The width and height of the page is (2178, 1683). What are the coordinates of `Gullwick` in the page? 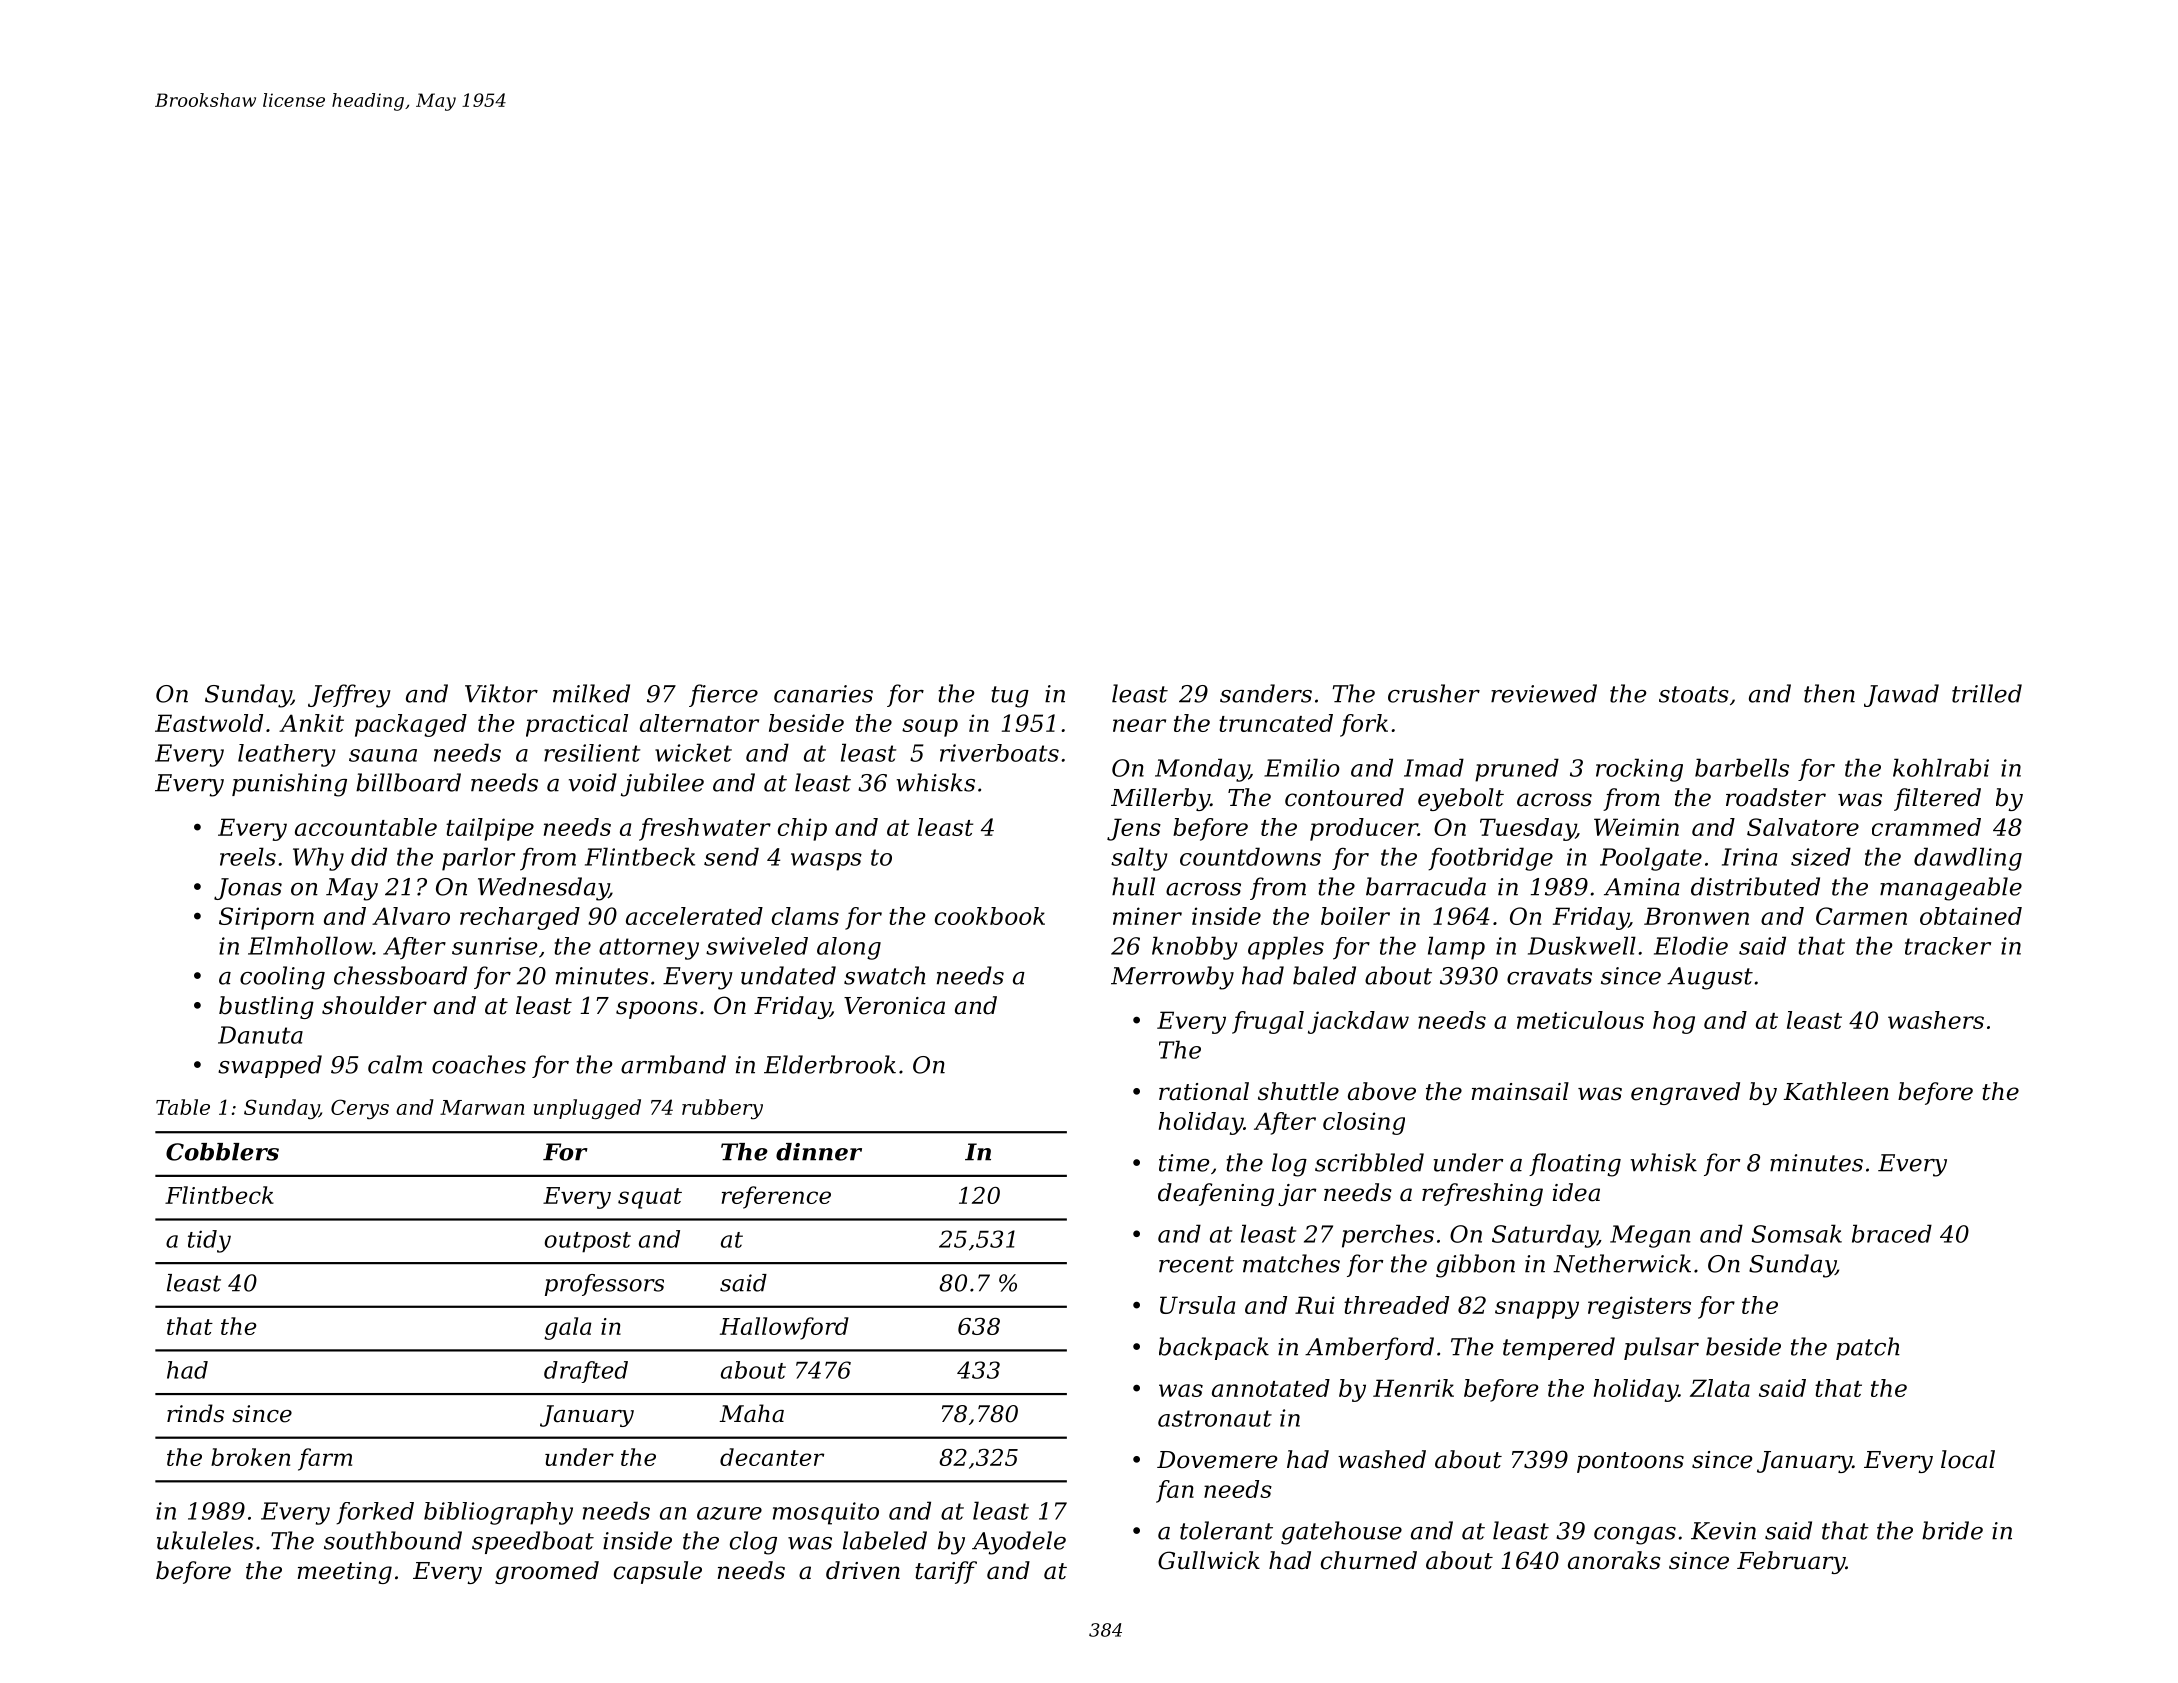 It's located at (1209, 1560).
